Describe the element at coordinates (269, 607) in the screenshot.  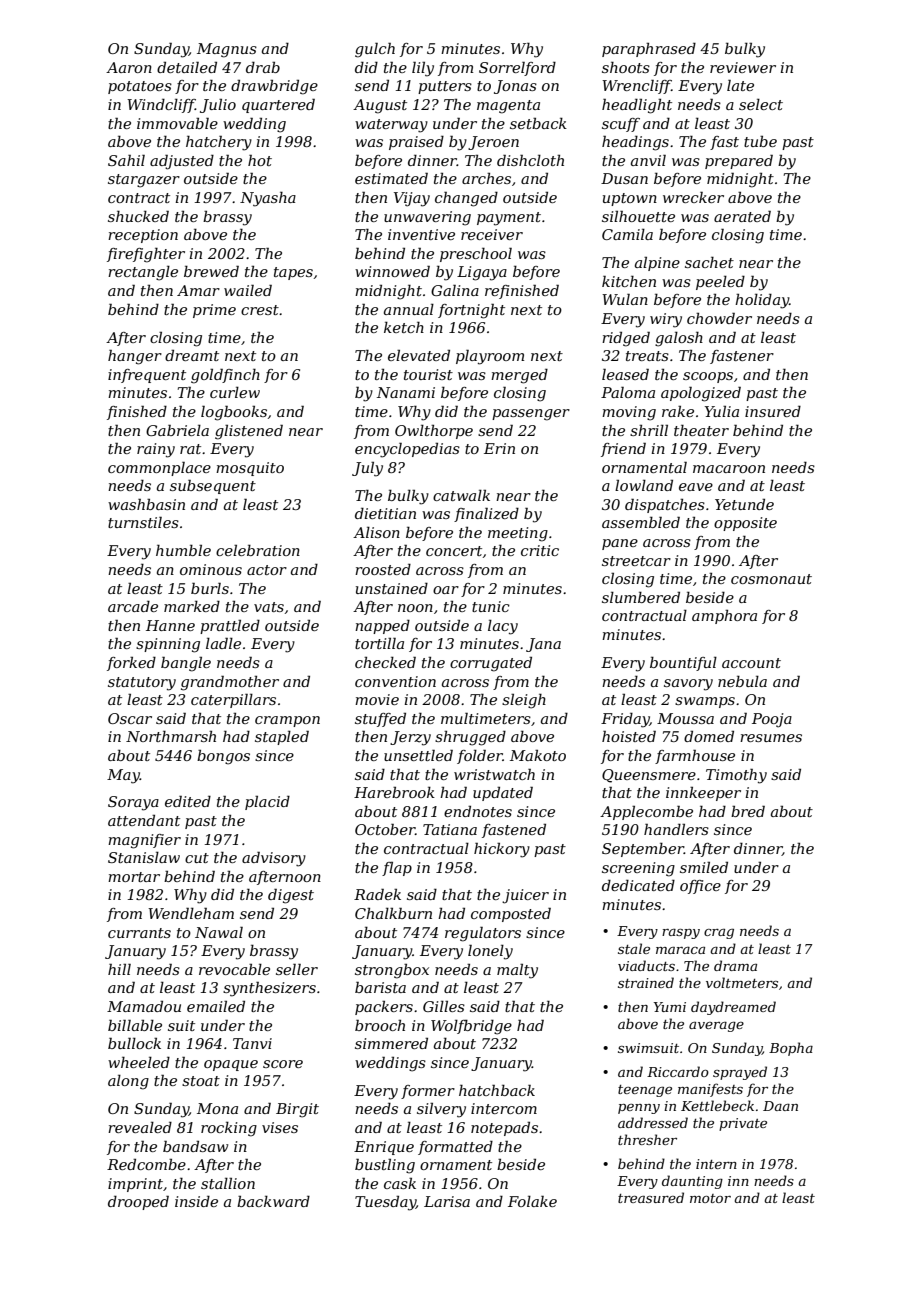
I see `vats` at that location.
